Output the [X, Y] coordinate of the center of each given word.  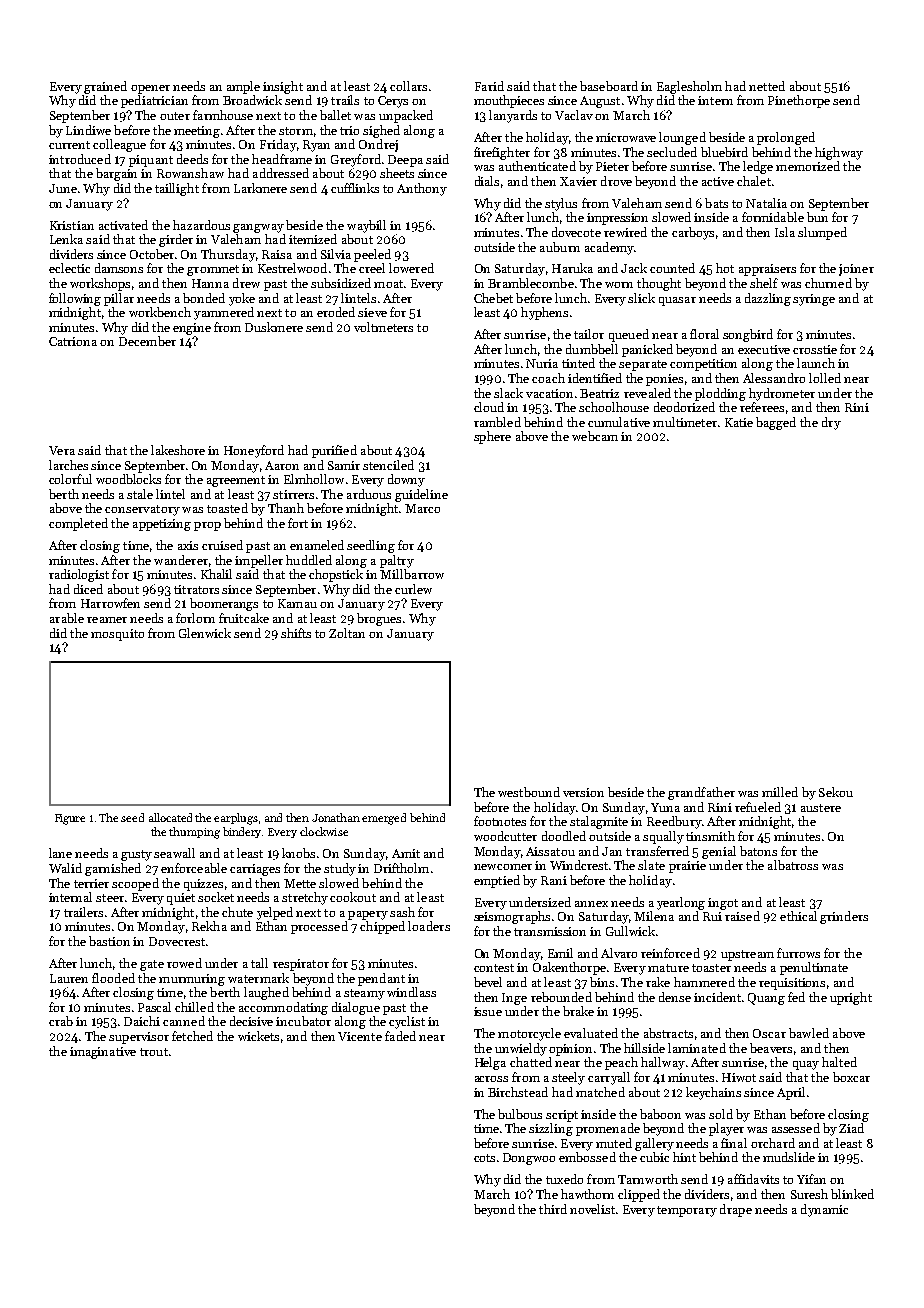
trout [154, 1052]
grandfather [701, 793]
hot [725, 268]
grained [105, 87]
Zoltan [347, 633]
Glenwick [205, 633]
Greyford [356, 160]
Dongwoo [529, 1159]
